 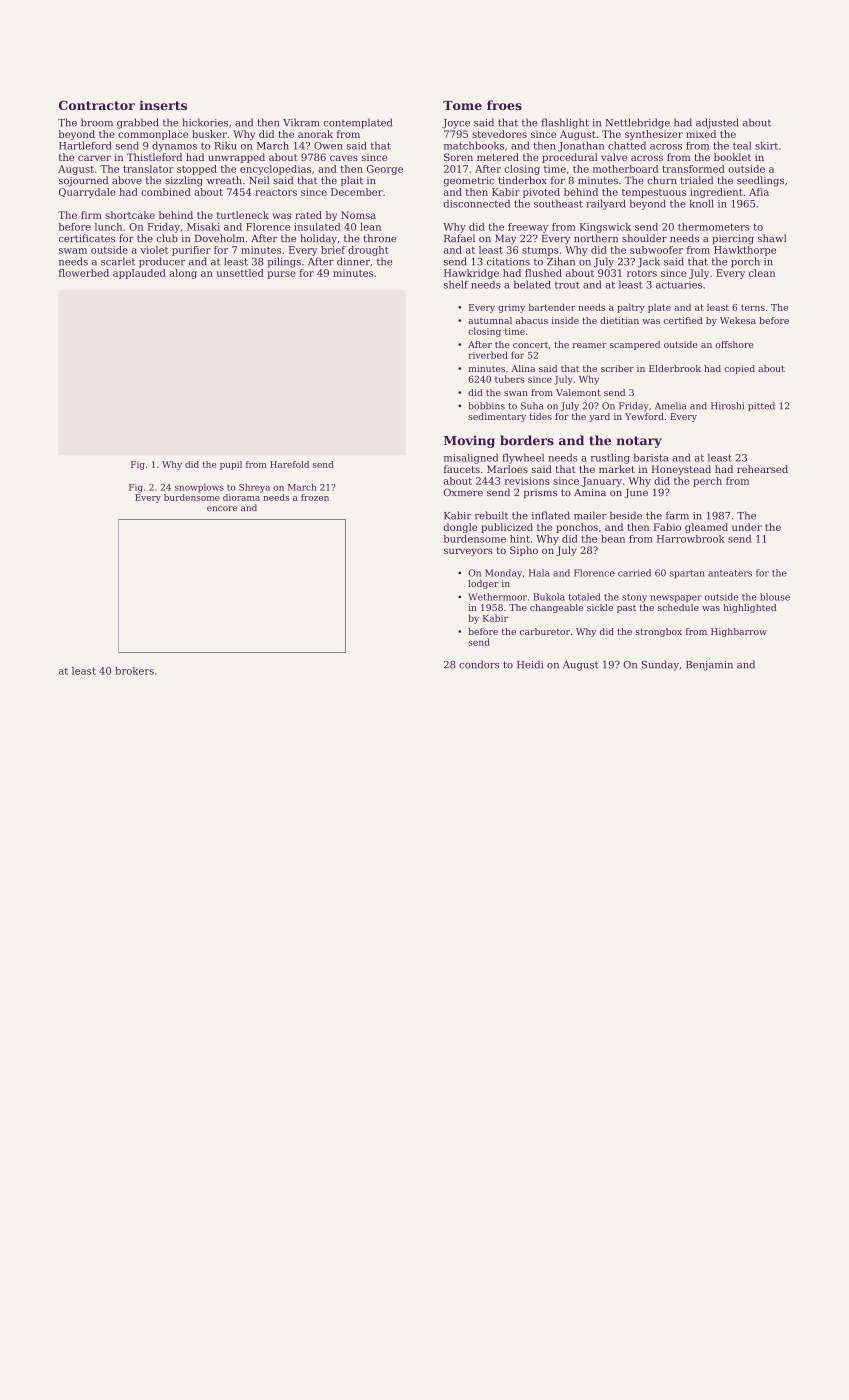 I want to click on condors, so click(x=479, y=664).
